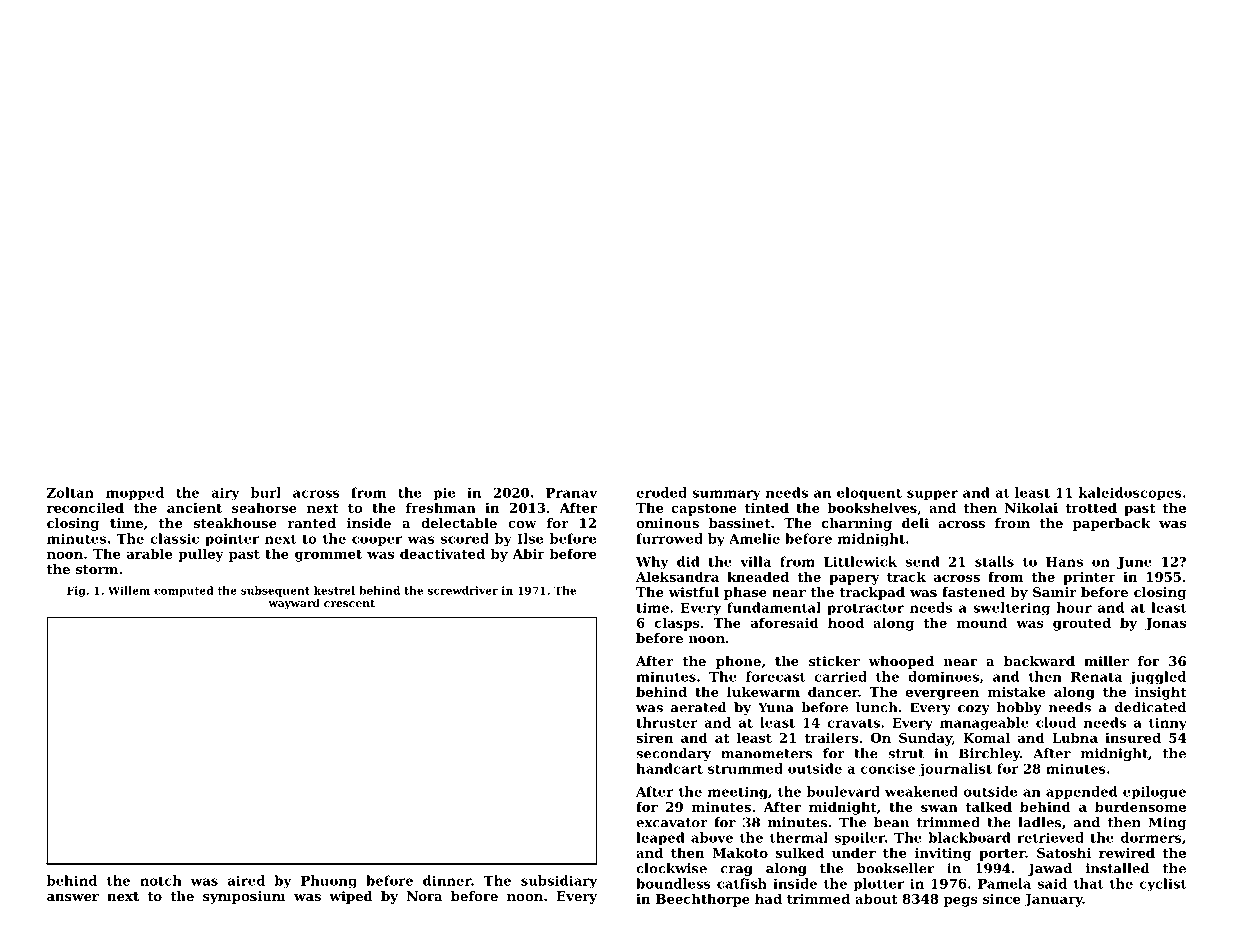  I want to click on wayward, so click(294, 604).
